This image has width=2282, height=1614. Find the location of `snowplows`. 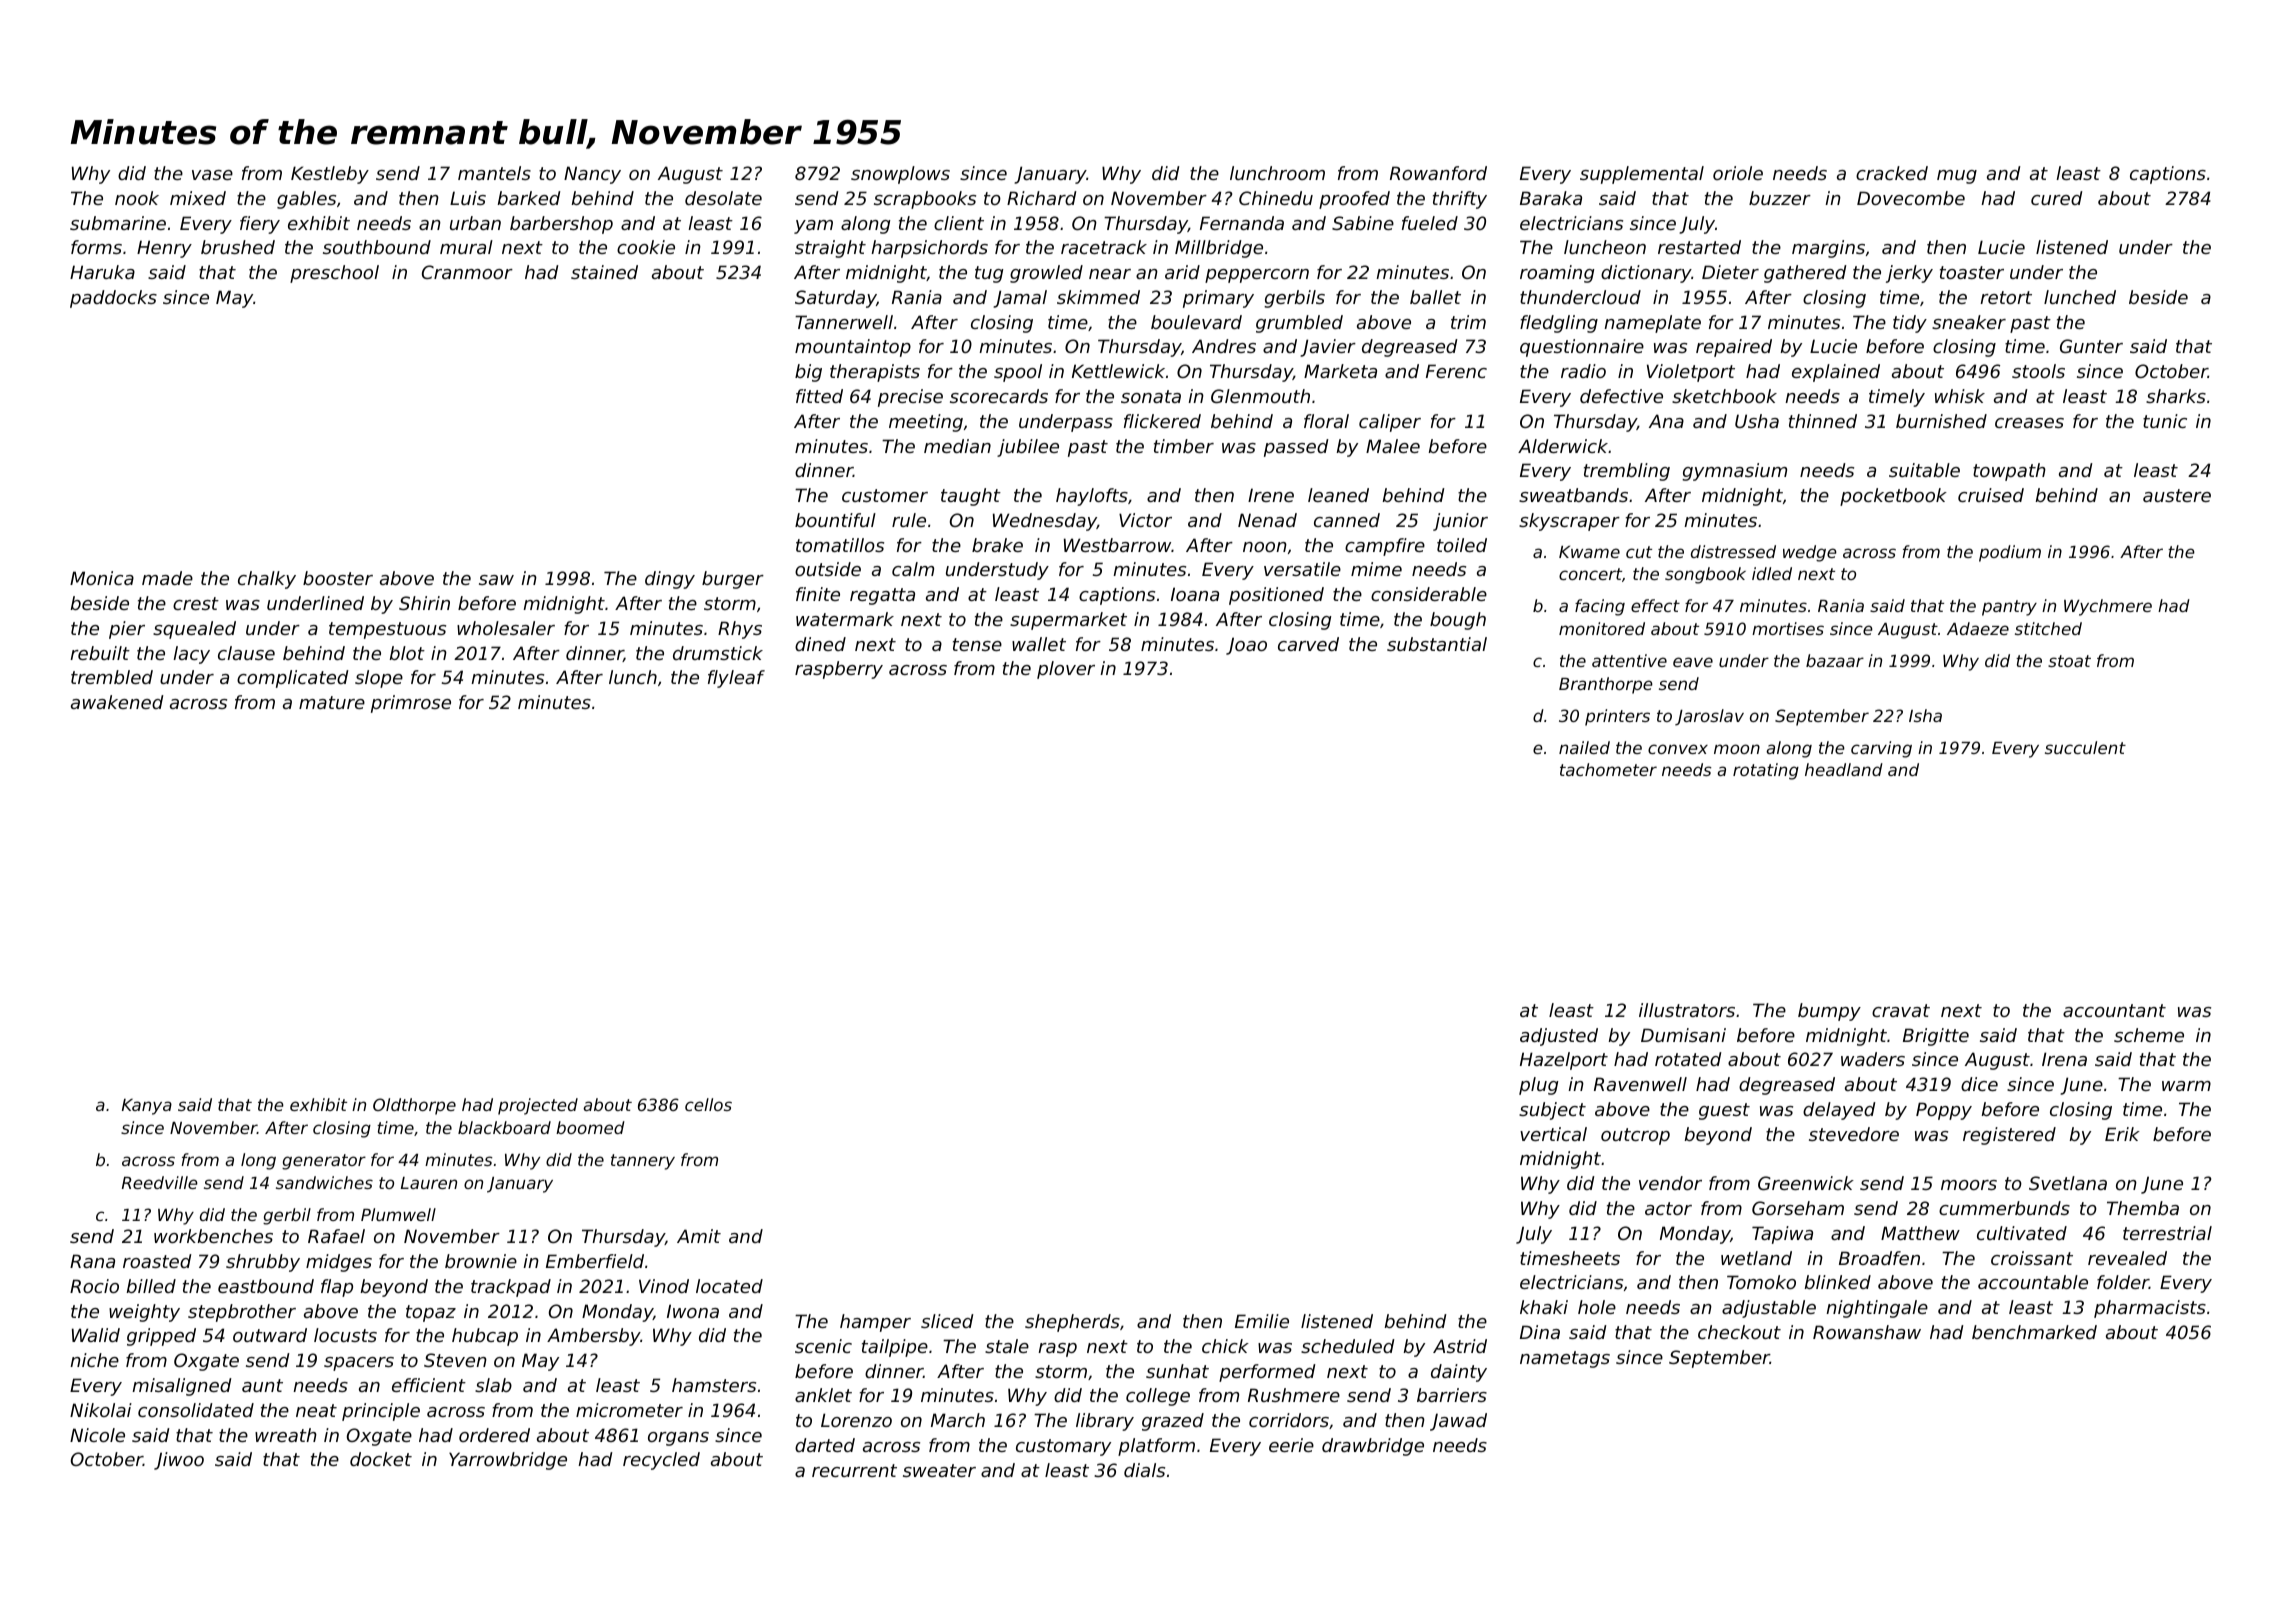

snowplows is located at coordinates (900, 175).
